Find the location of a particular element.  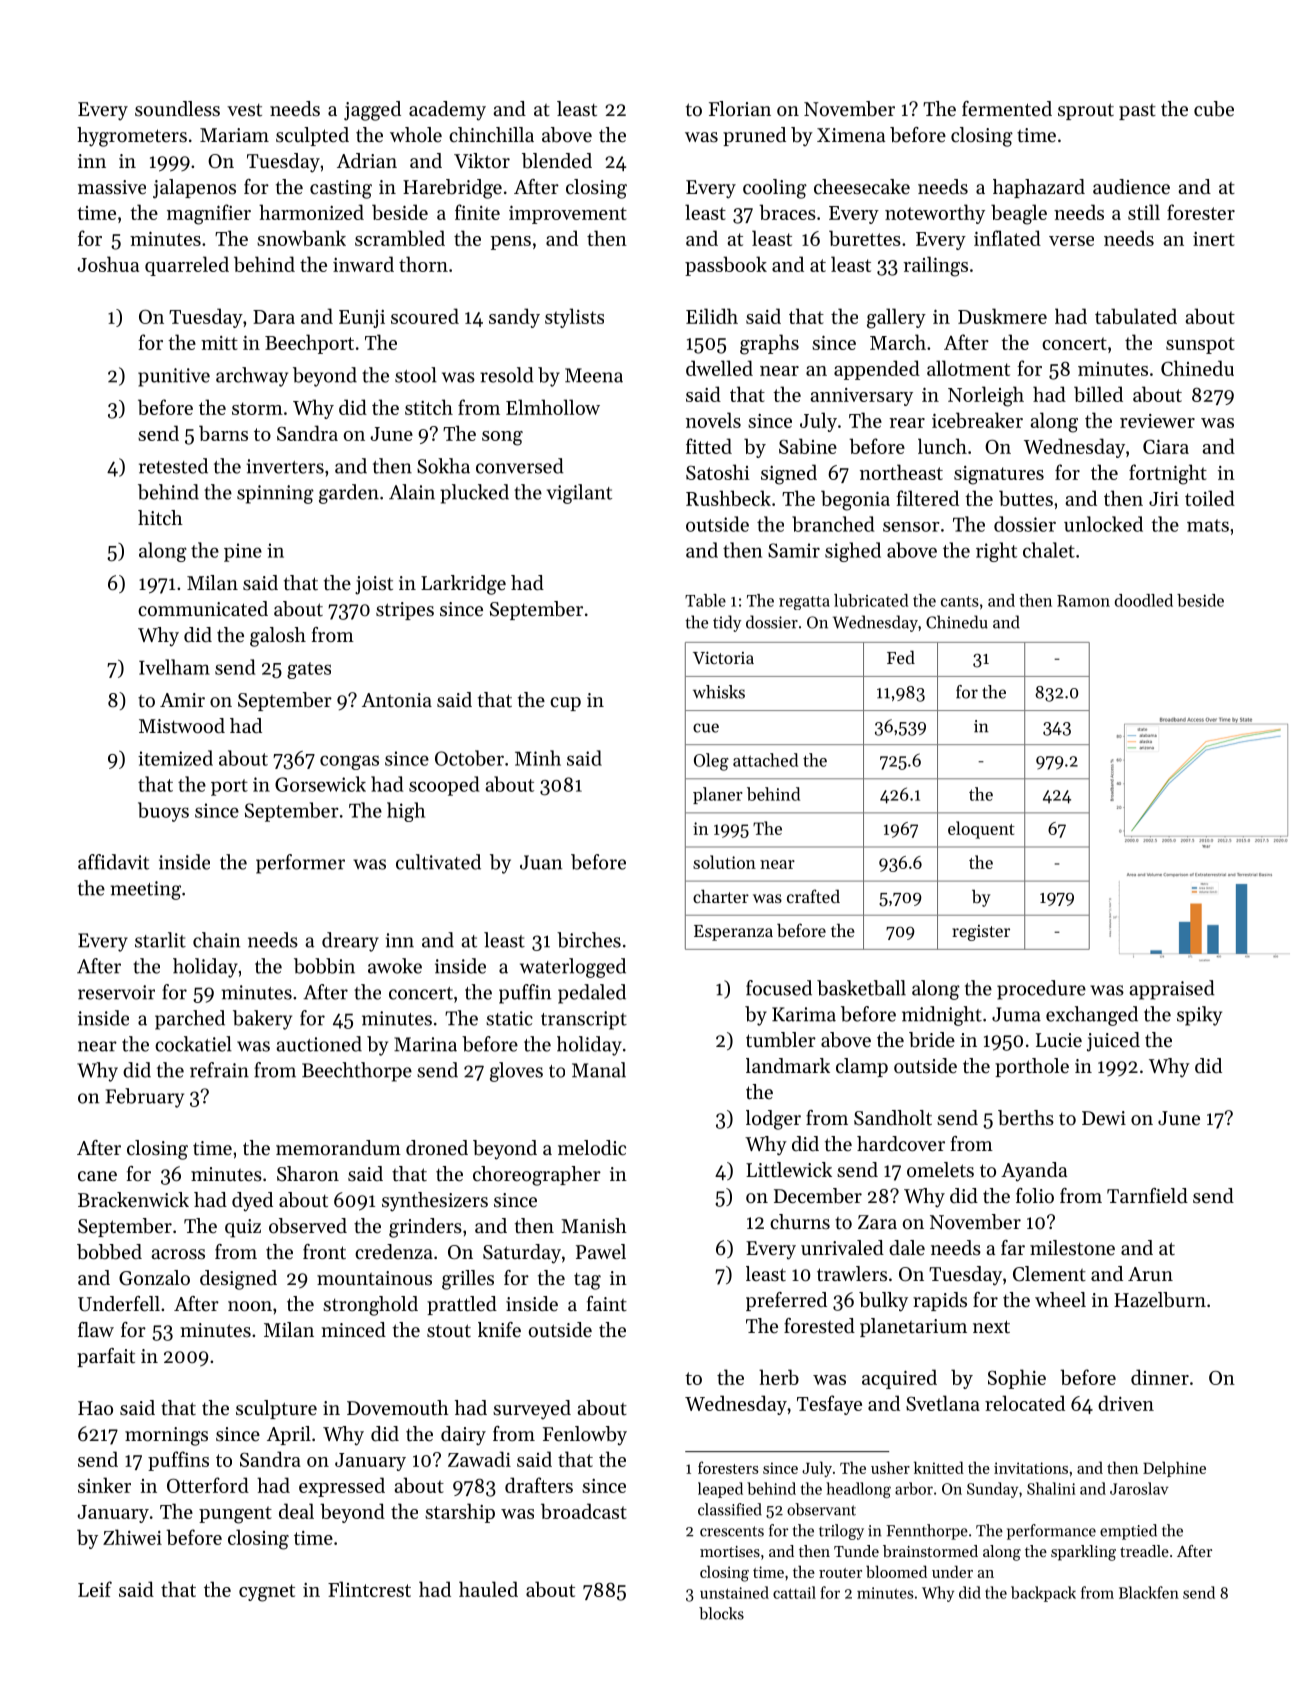

bakery is located at coordinates (262, 1020).
